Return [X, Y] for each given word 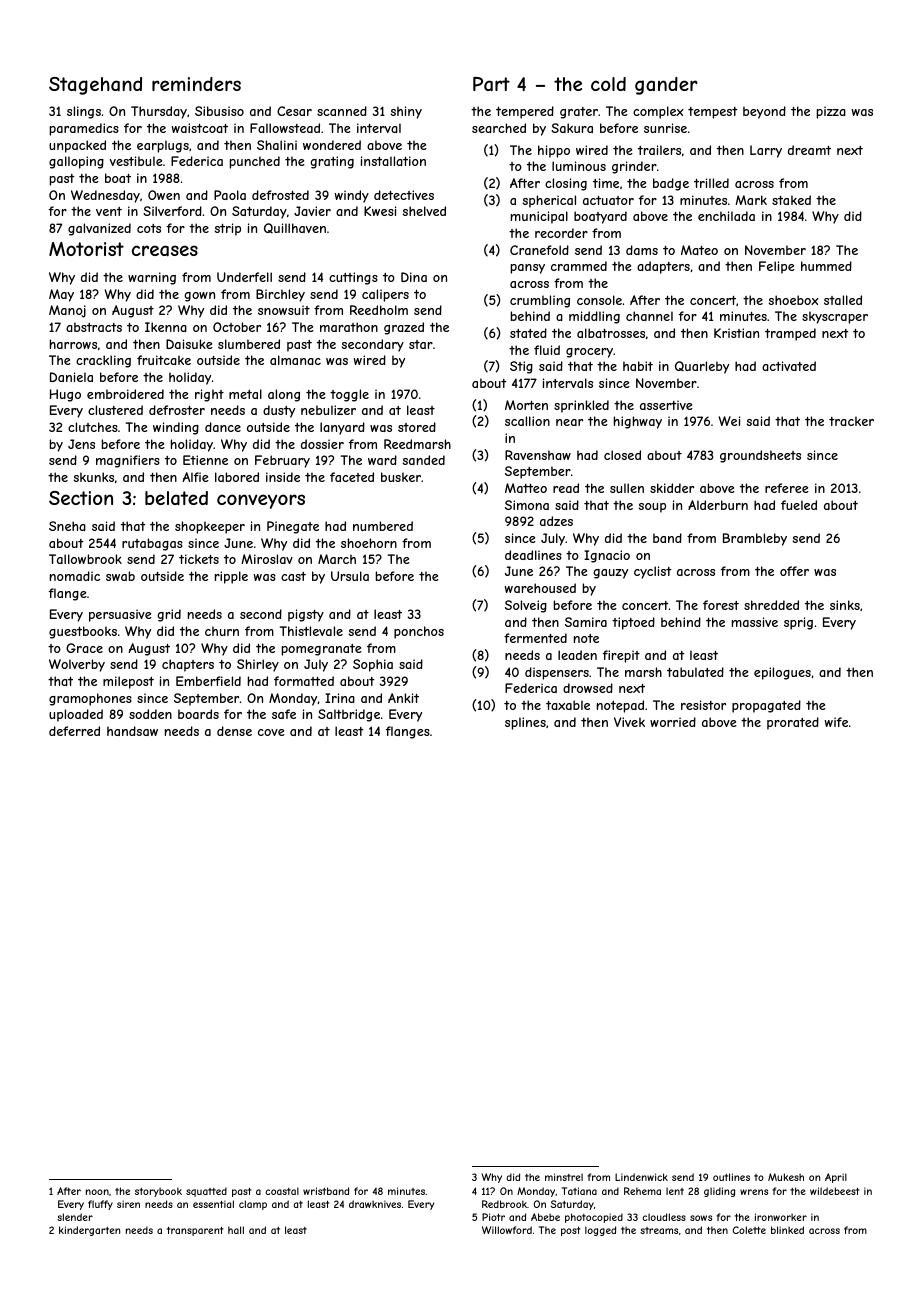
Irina [340, 698]
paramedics [84, 129]
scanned [342, 111]
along [284, 395]
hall [236, 1230]
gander [666, 86]
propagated [766, 706]
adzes [556, 521]
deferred [74, 731]
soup [652, 508]
